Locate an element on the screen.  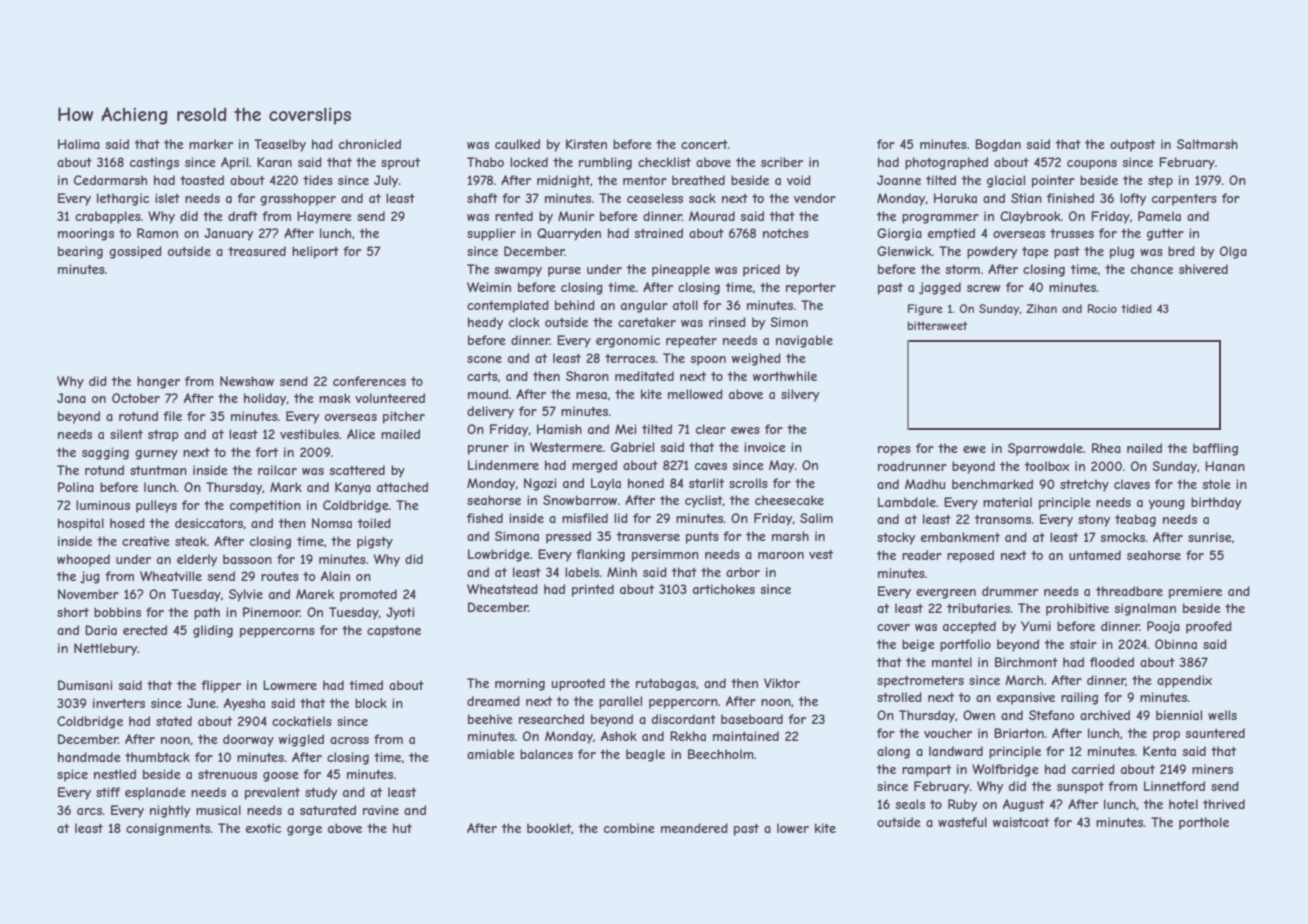
stole is located at coordinates (1216, 484).
